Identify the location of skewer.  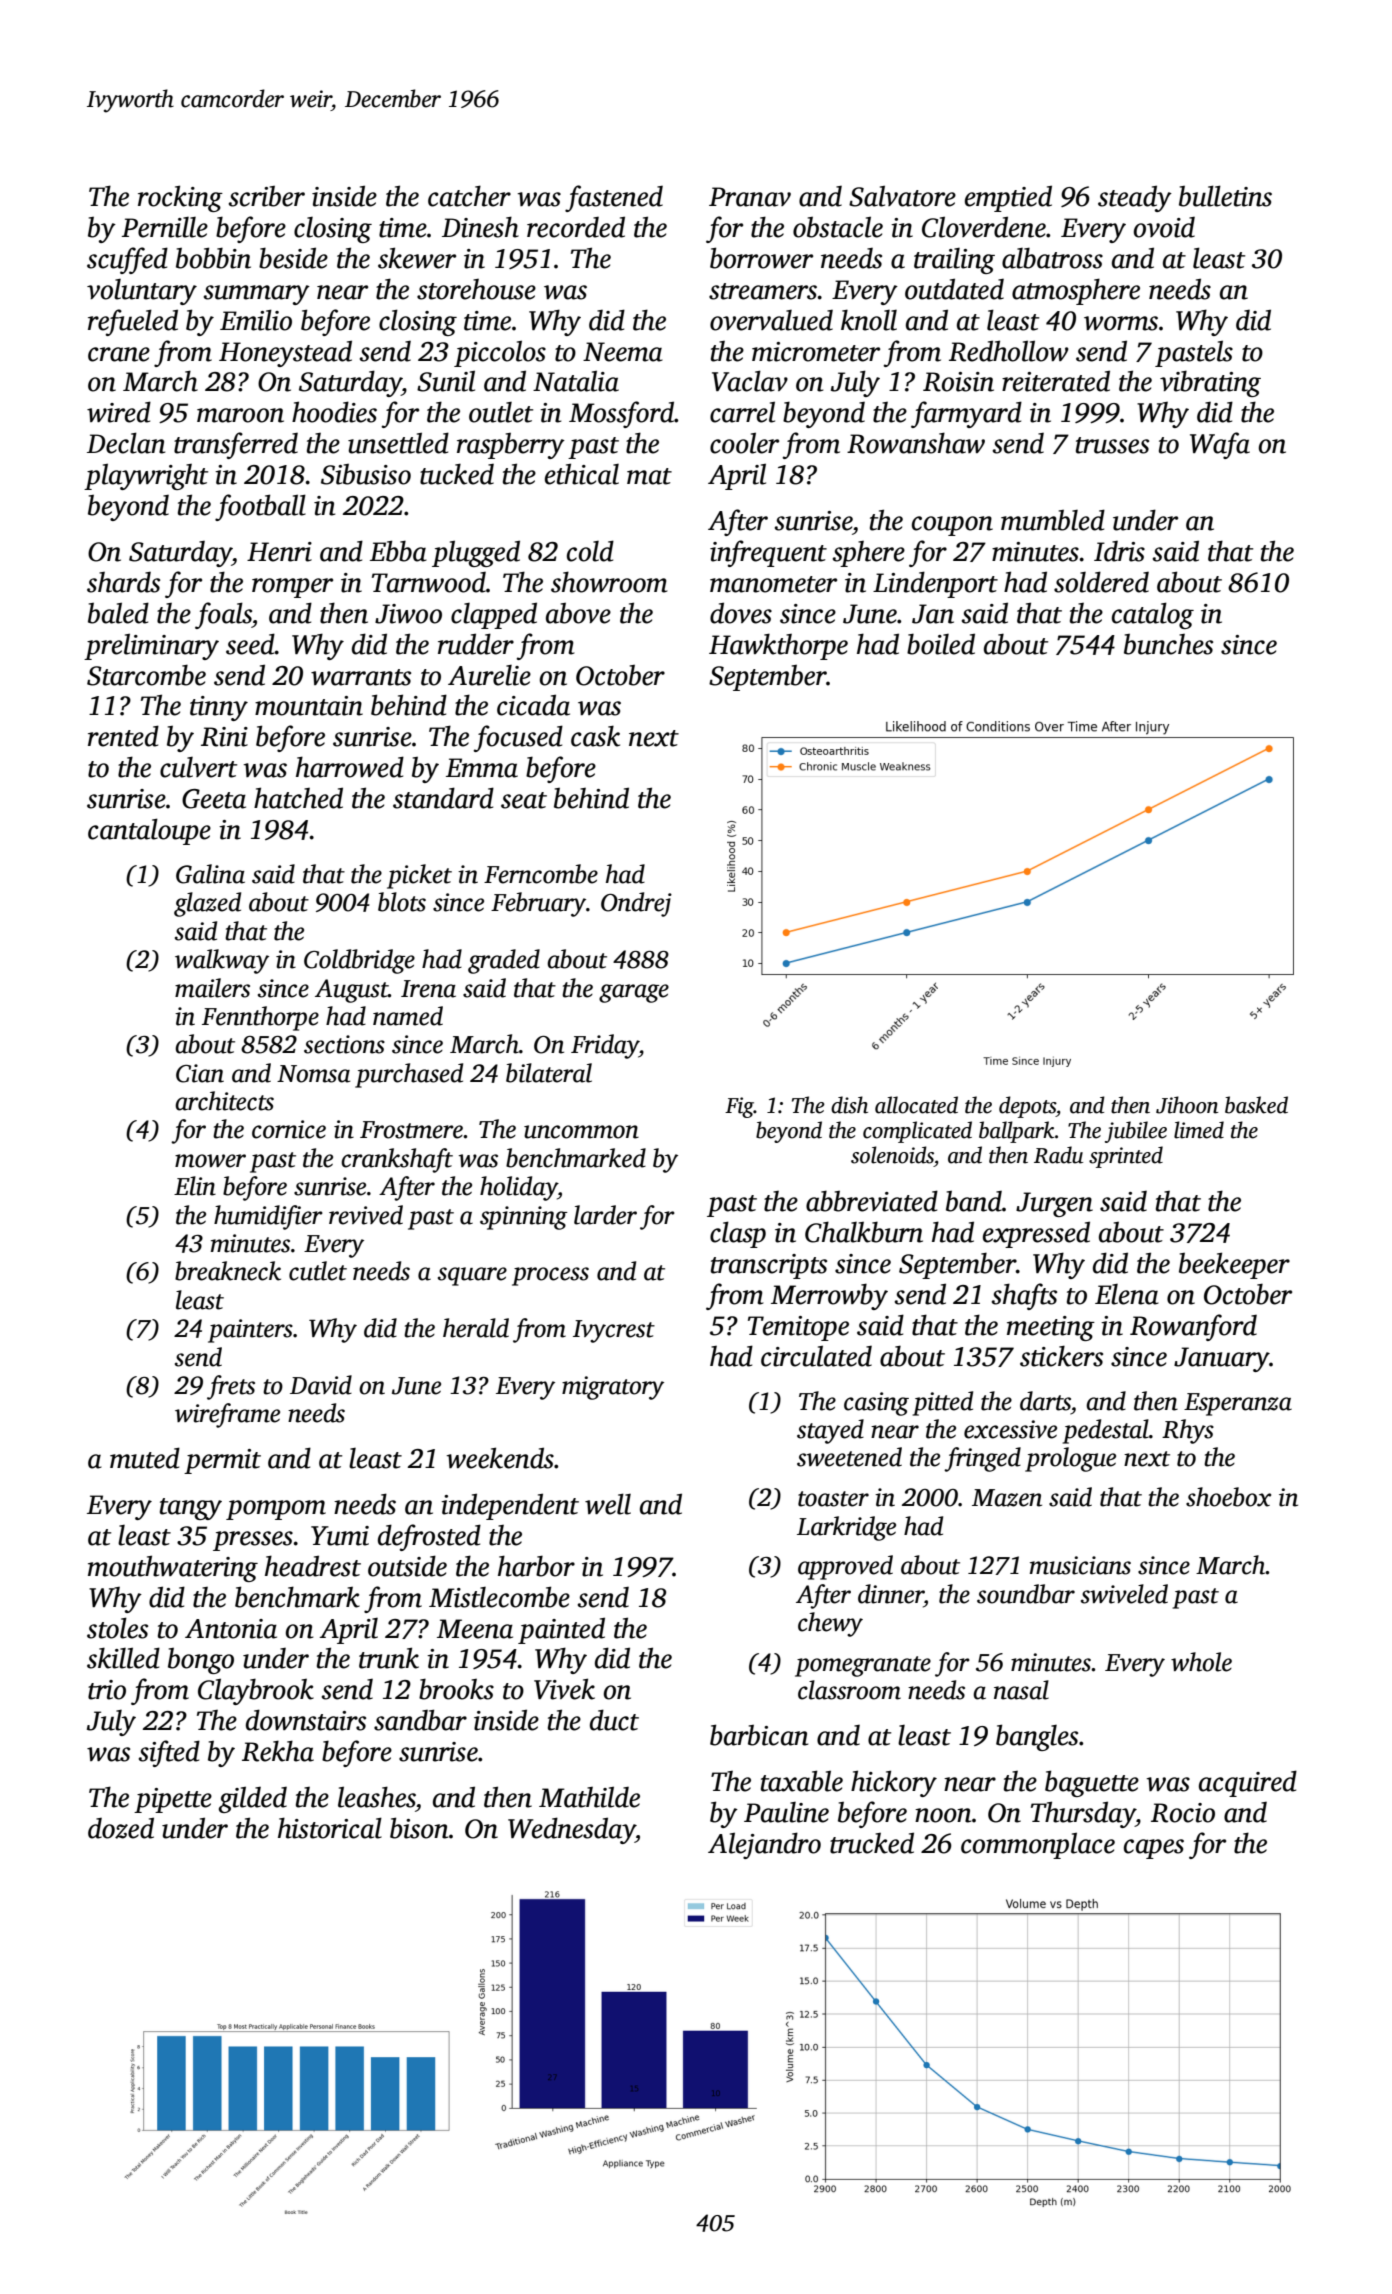
(417, 258).
